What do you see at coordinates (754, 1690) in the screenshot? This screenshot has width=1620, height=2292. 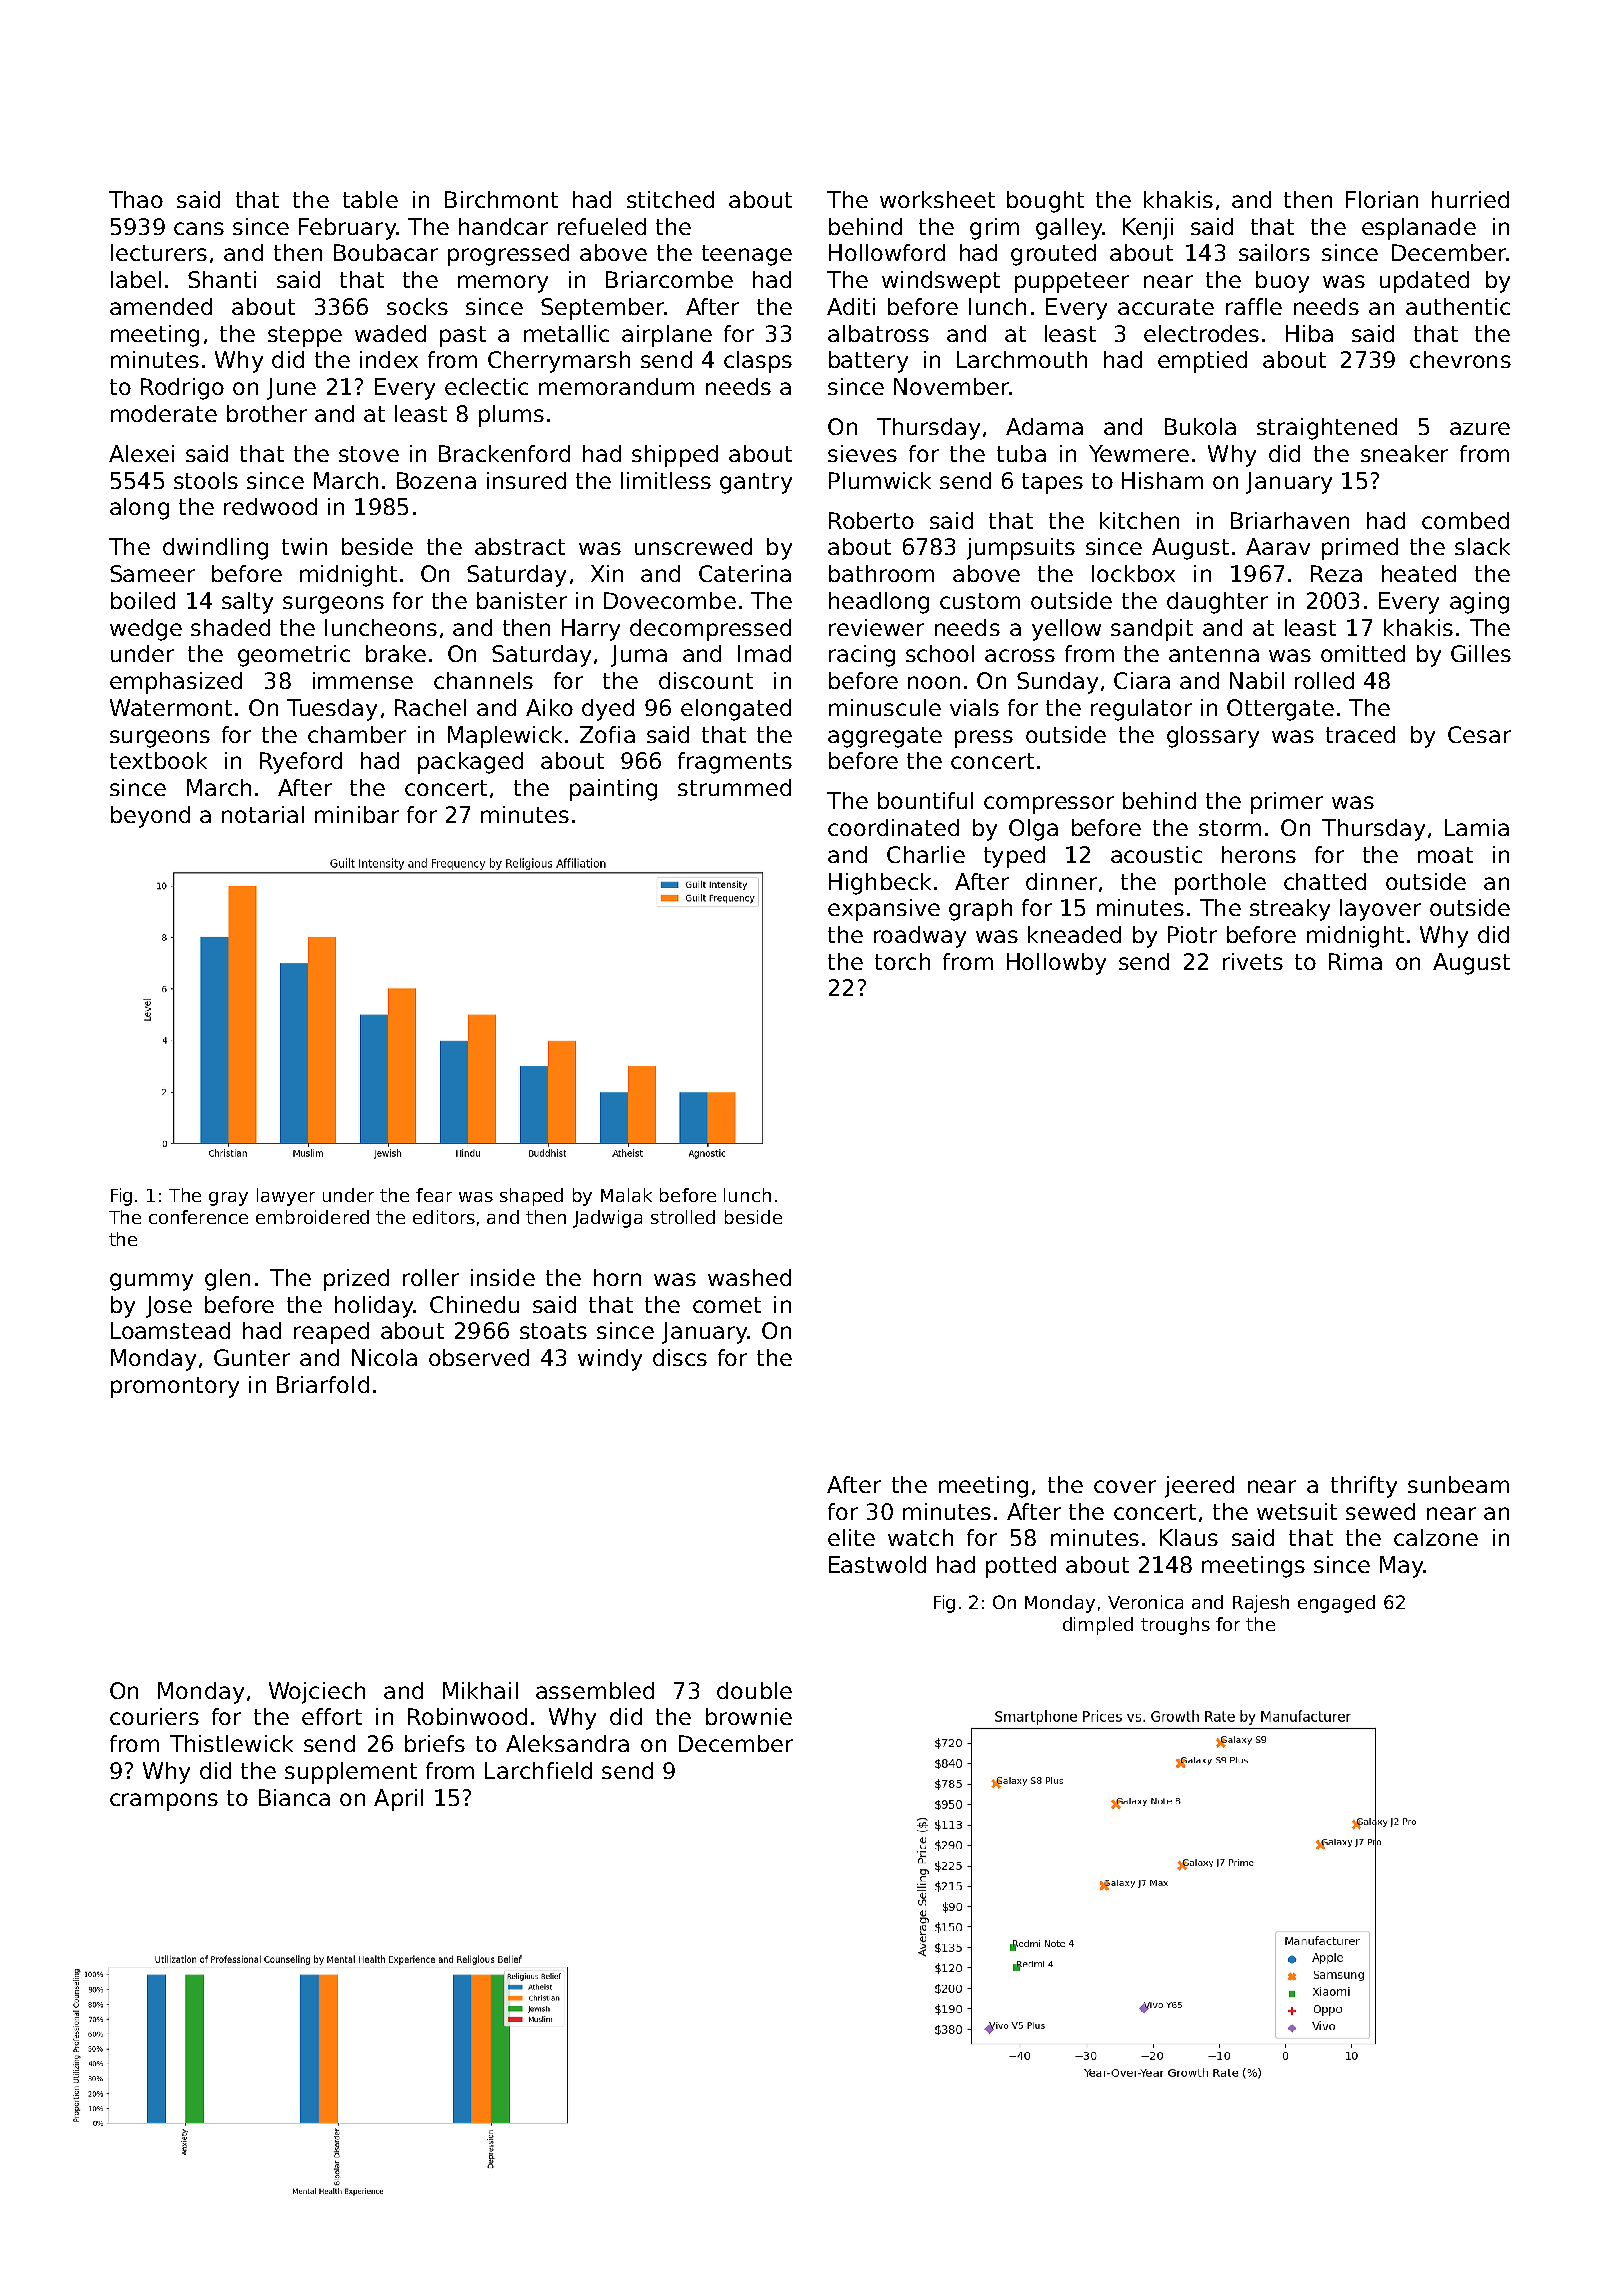 I see `double` at bounding box center [754, 1690].
